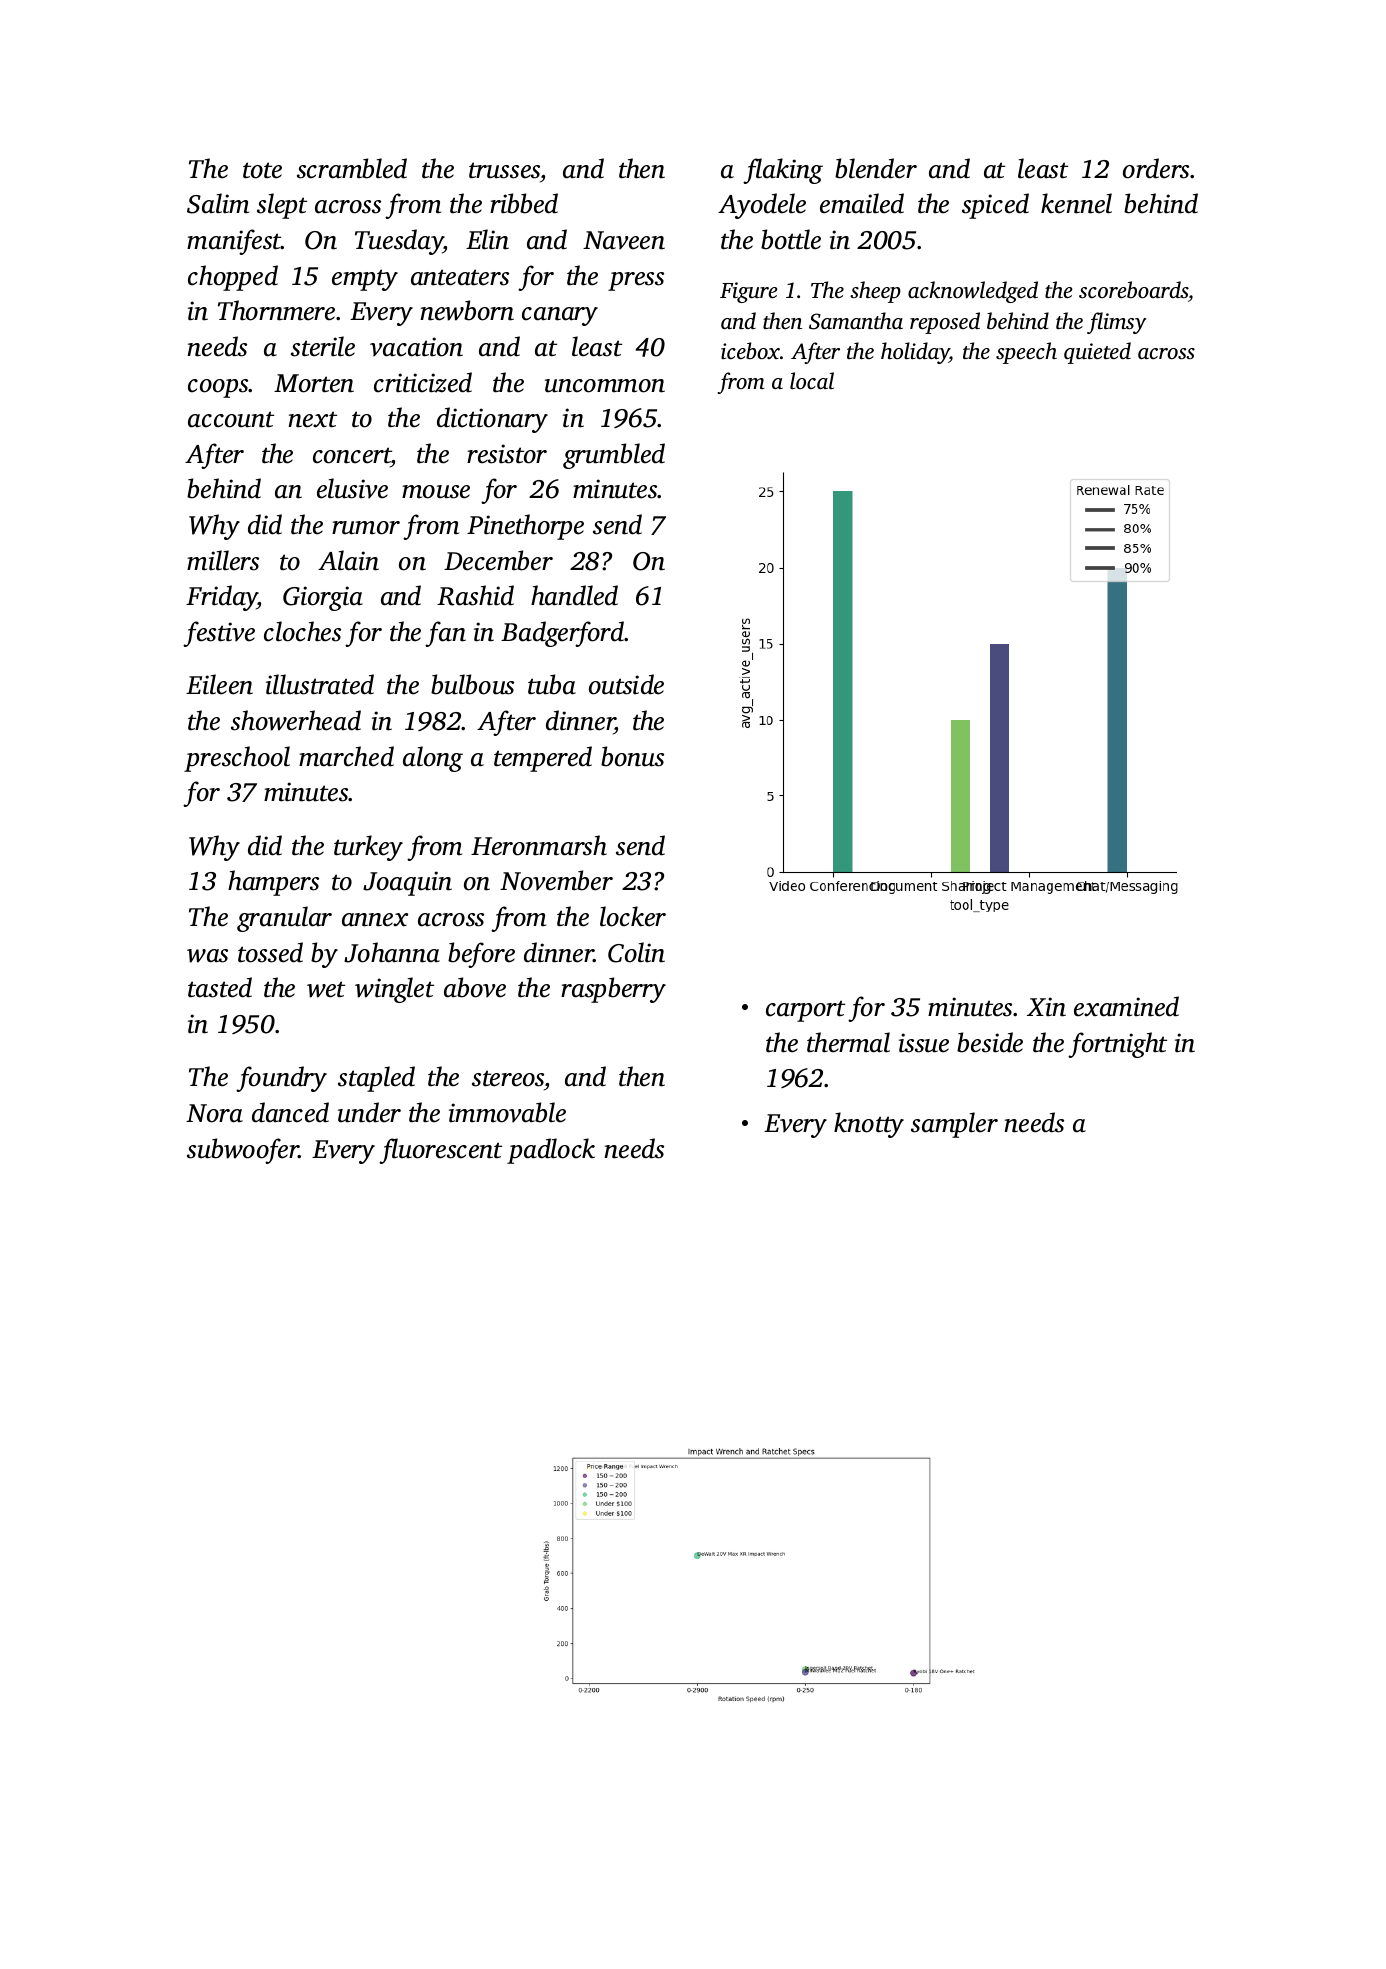  I want to click on speech, so click(1026, 353).
